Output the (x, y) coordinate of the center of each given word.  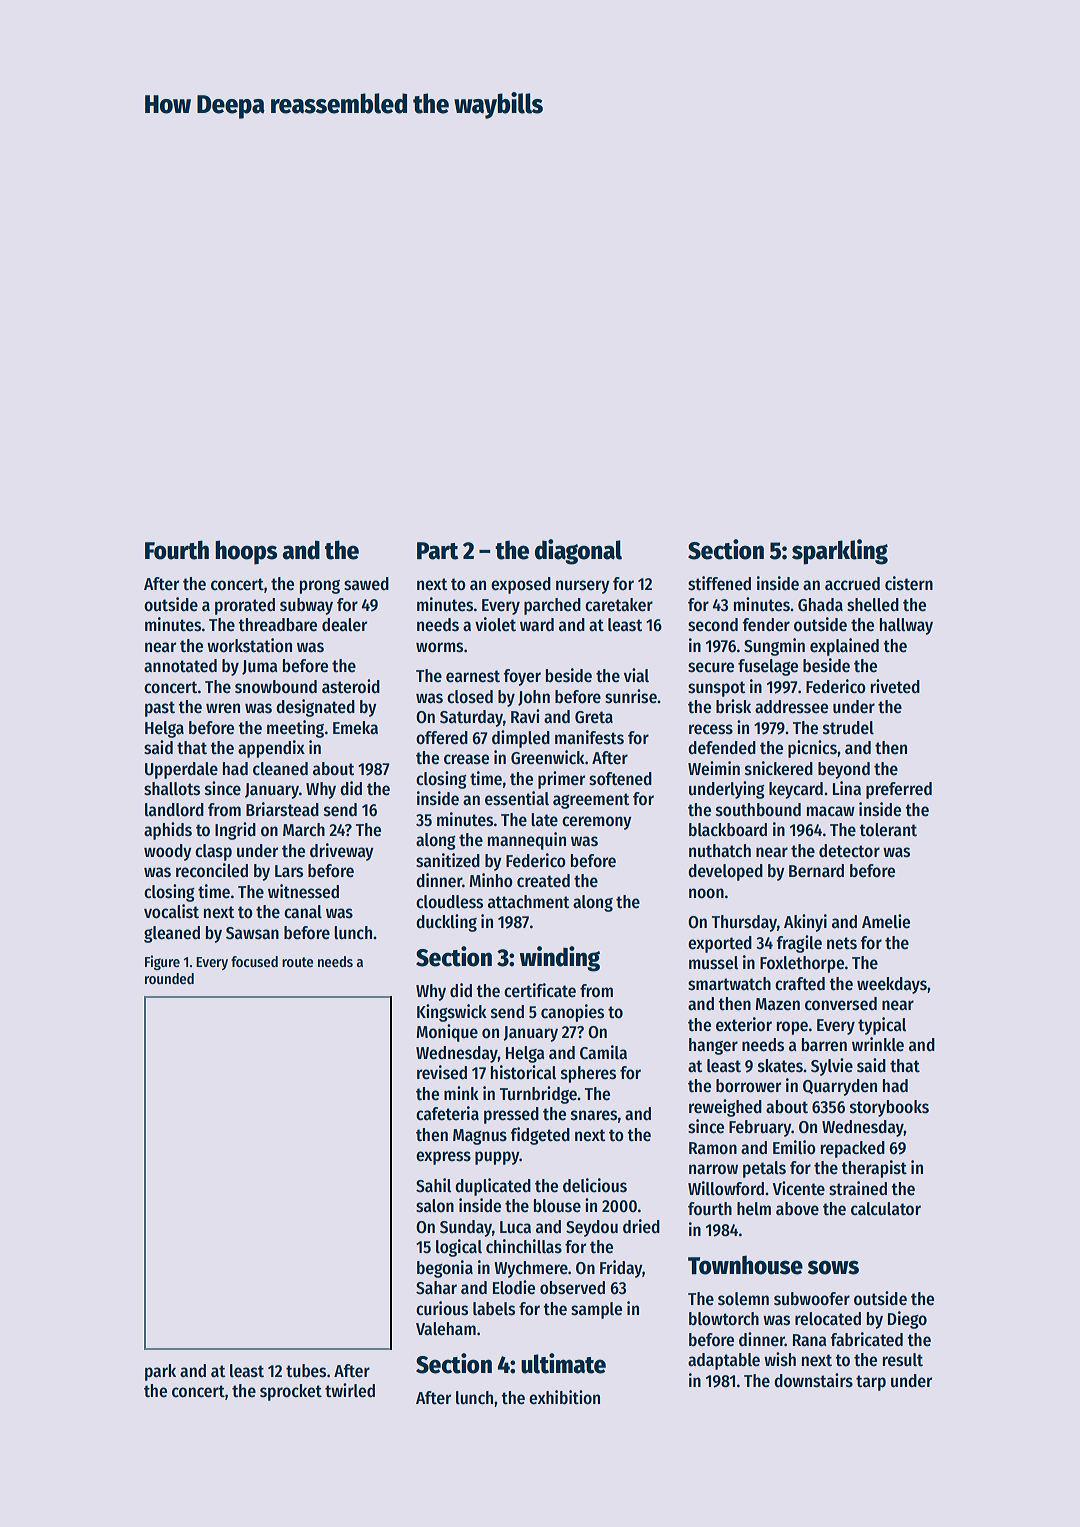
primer (561, 780)
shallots (172, 789)
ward (537, 625)
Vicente (799, 1188)
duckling (446, 923)
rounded (169, 978)
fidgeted (540, 1136)
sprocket (291, 1392)
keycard (796, 790)
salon (435, 1206)
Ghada (820, 605)
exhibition (564, 1397)
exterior (744, 1024)
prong (320, 587)
